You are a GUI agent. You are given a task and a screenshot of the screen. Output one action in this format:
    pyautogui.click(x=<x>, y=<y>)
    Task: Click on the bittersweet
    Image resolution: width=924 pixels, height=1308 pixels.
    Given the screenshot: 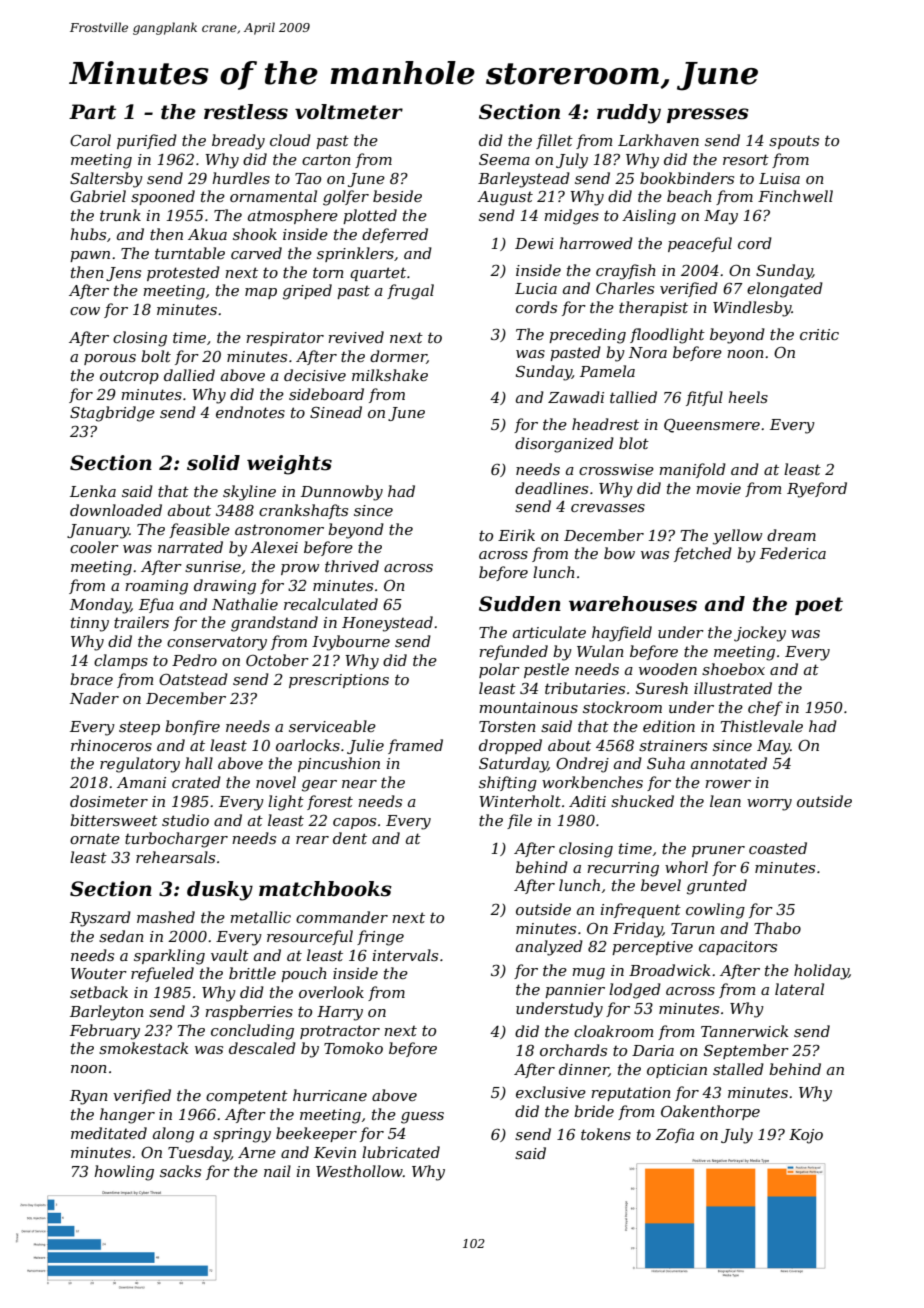 What is the action you would take?
    pyautogui.click(x=114, y=820)
